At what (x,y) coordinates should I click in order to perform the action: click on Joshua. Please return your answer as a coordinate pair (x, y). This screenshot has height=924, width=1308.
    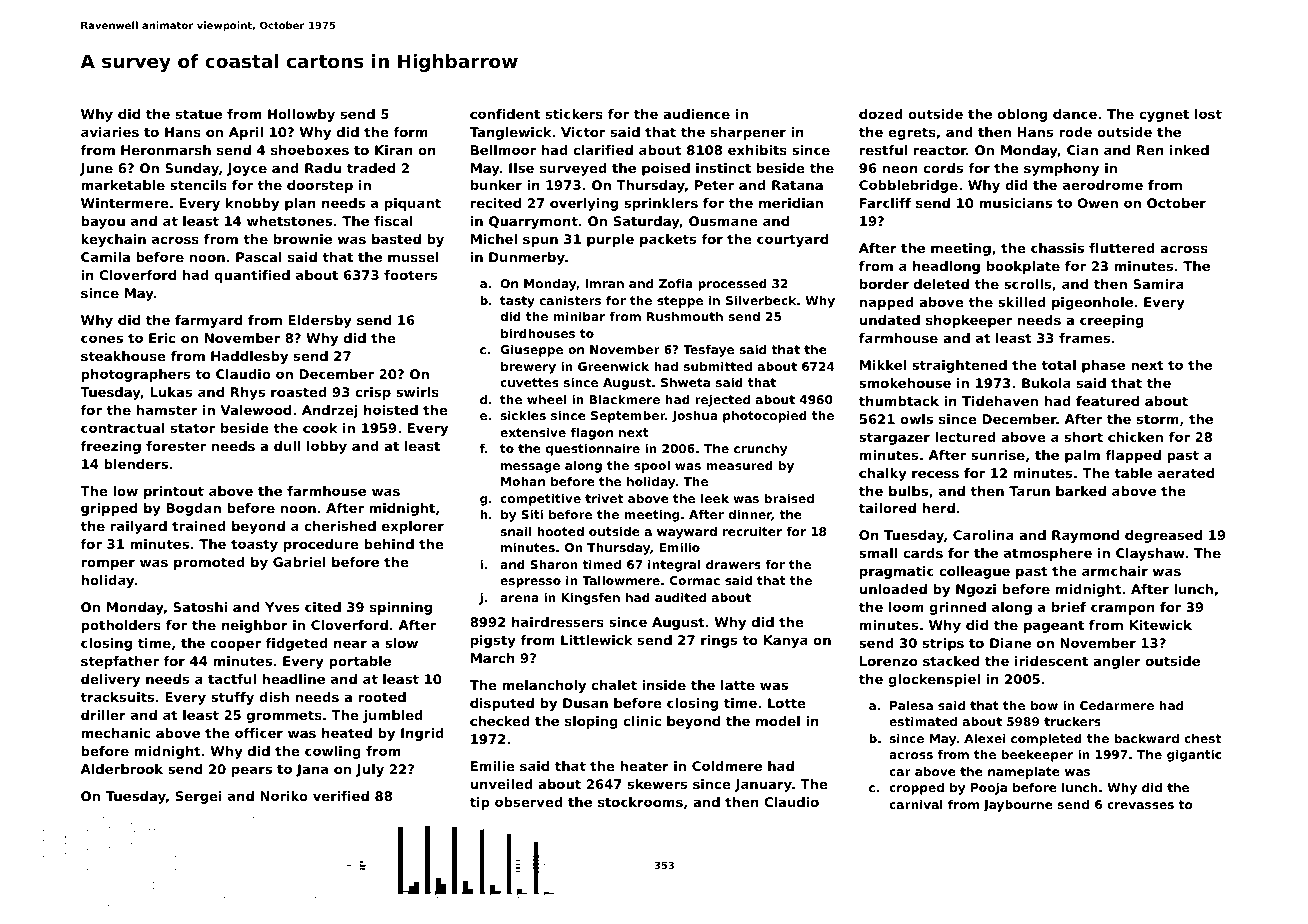
    Looking at the image, I should click on (695, 417).
